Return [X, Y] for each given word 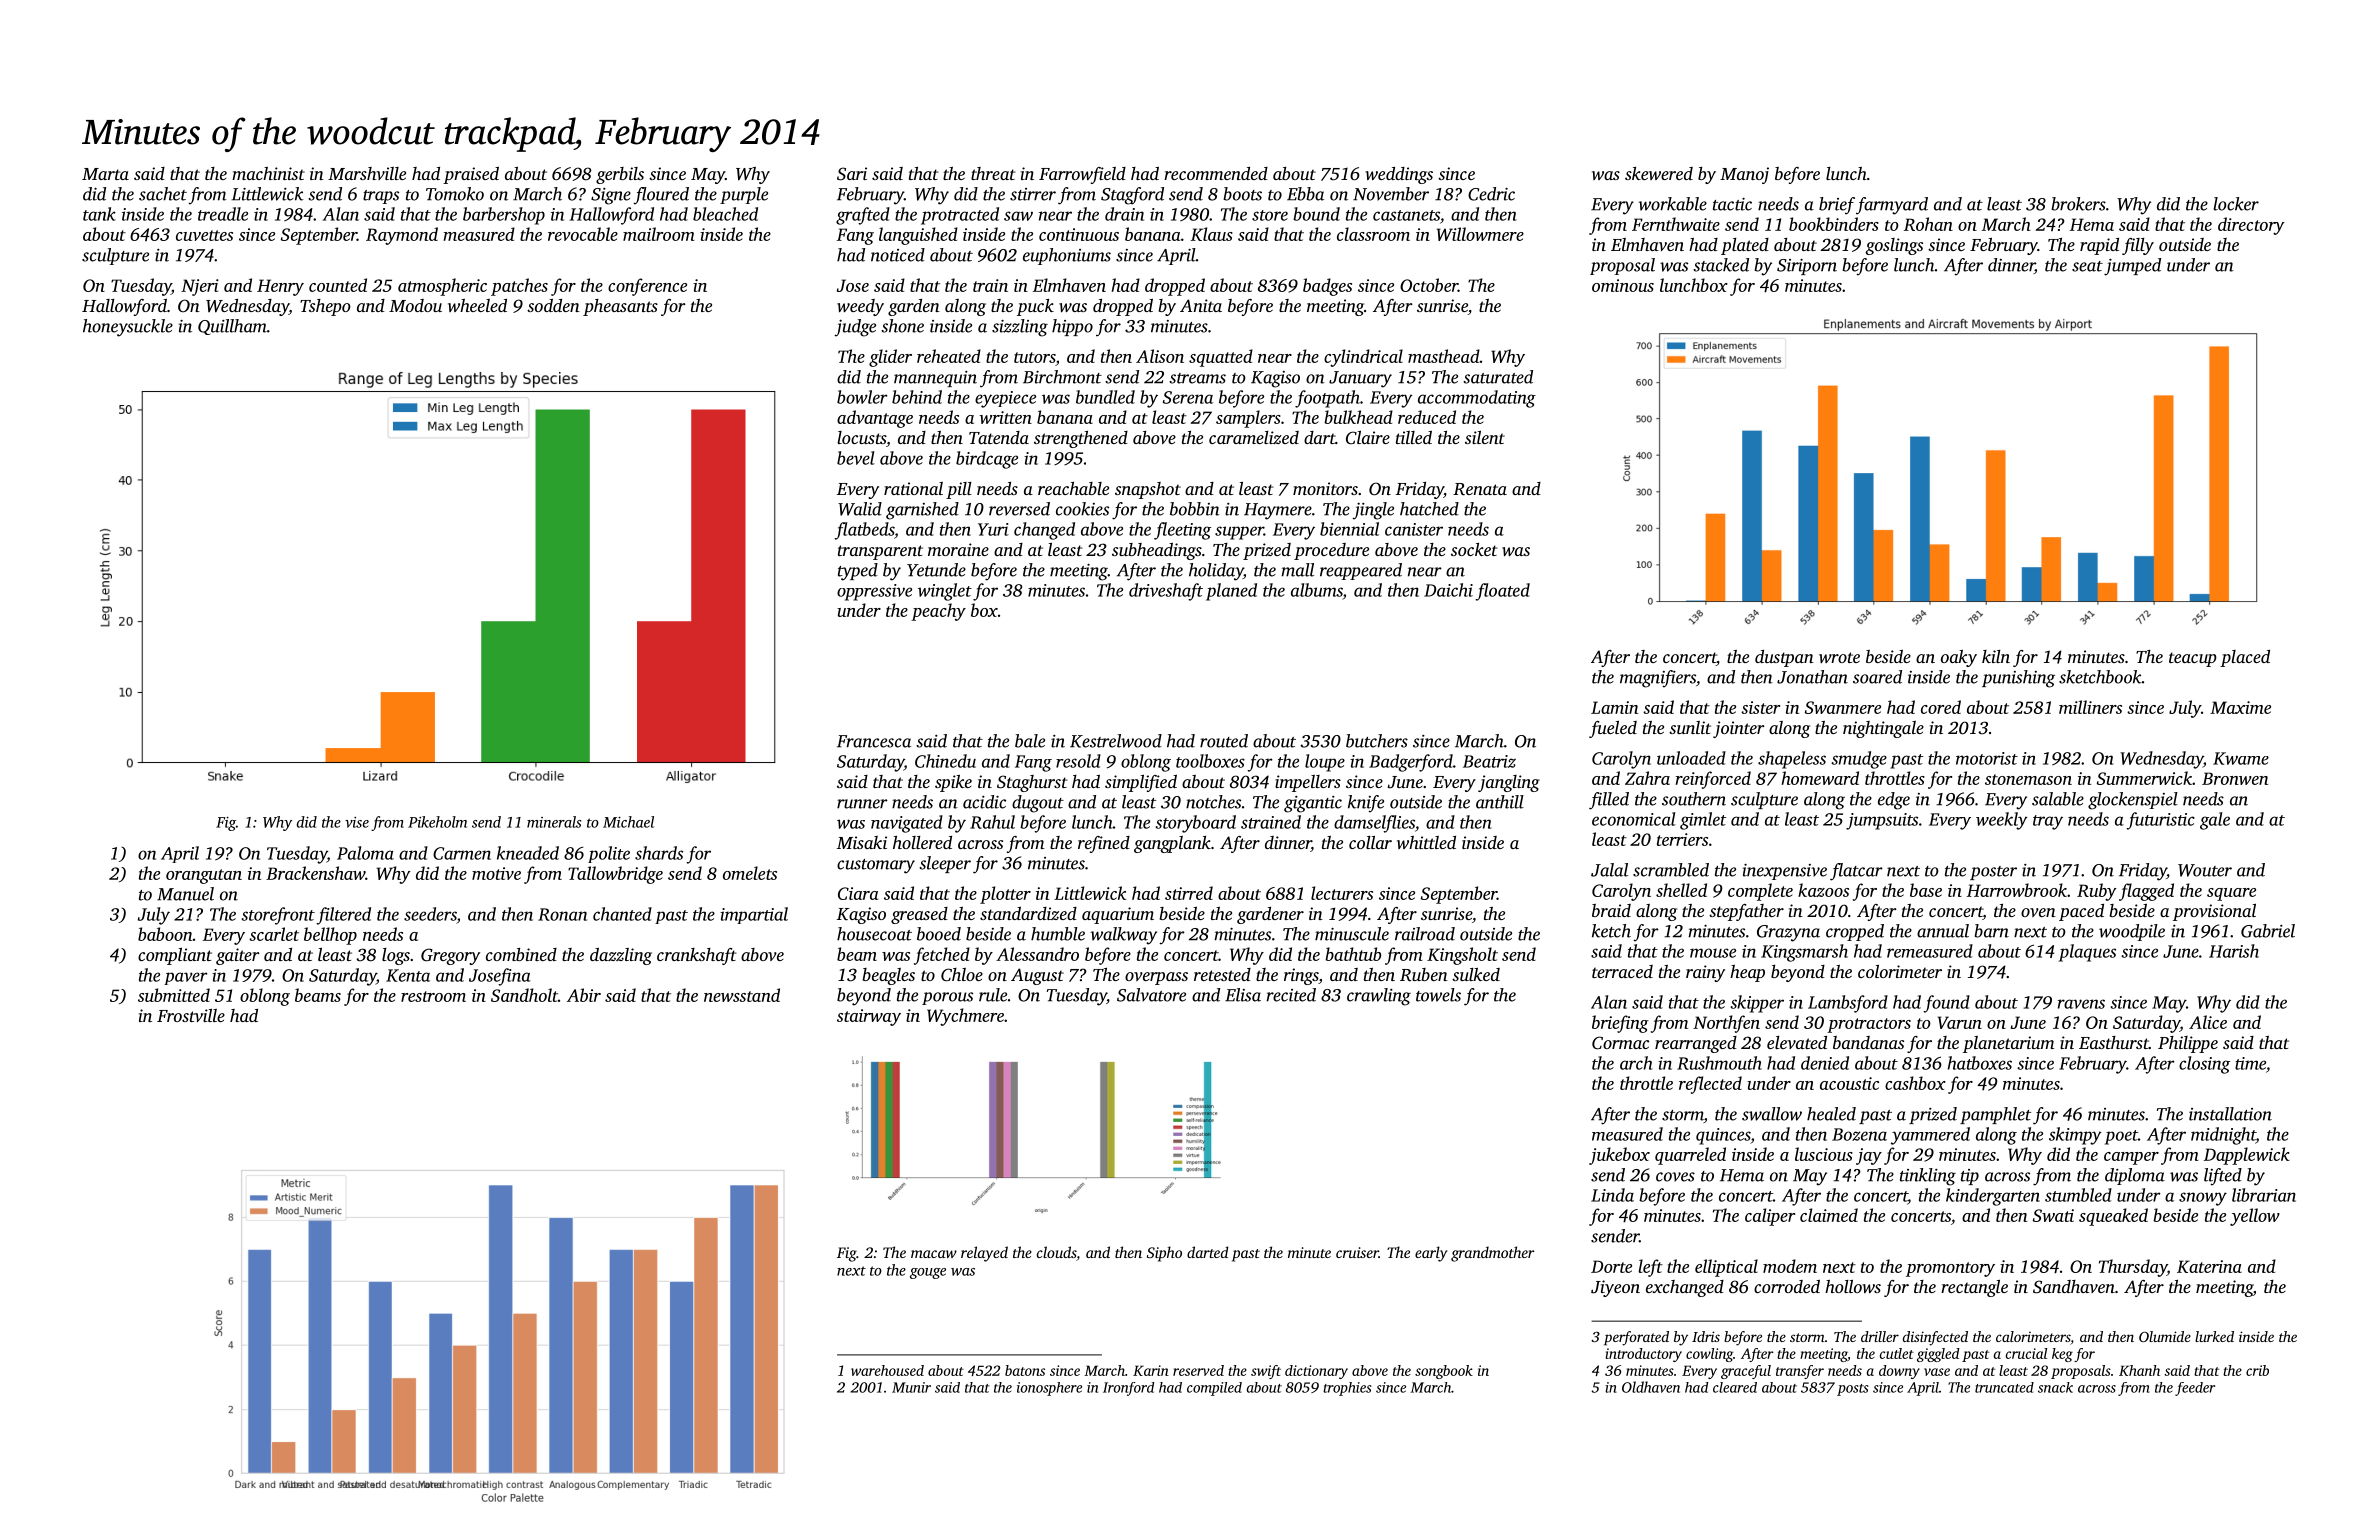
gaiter [238, 956]
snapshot [1148, 490]
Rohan [1928, 224]
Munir [911, 1387]
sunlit [1690, 727]
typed [858, 572]
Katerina [2209, 1266]
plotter [1005, 895]
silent [1485, 437]
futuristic [2161, 821]
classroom [1373, 234]
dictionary [1316, 1372]
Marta [105, 174]
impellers [1308, 783]
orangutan [204, 876]
